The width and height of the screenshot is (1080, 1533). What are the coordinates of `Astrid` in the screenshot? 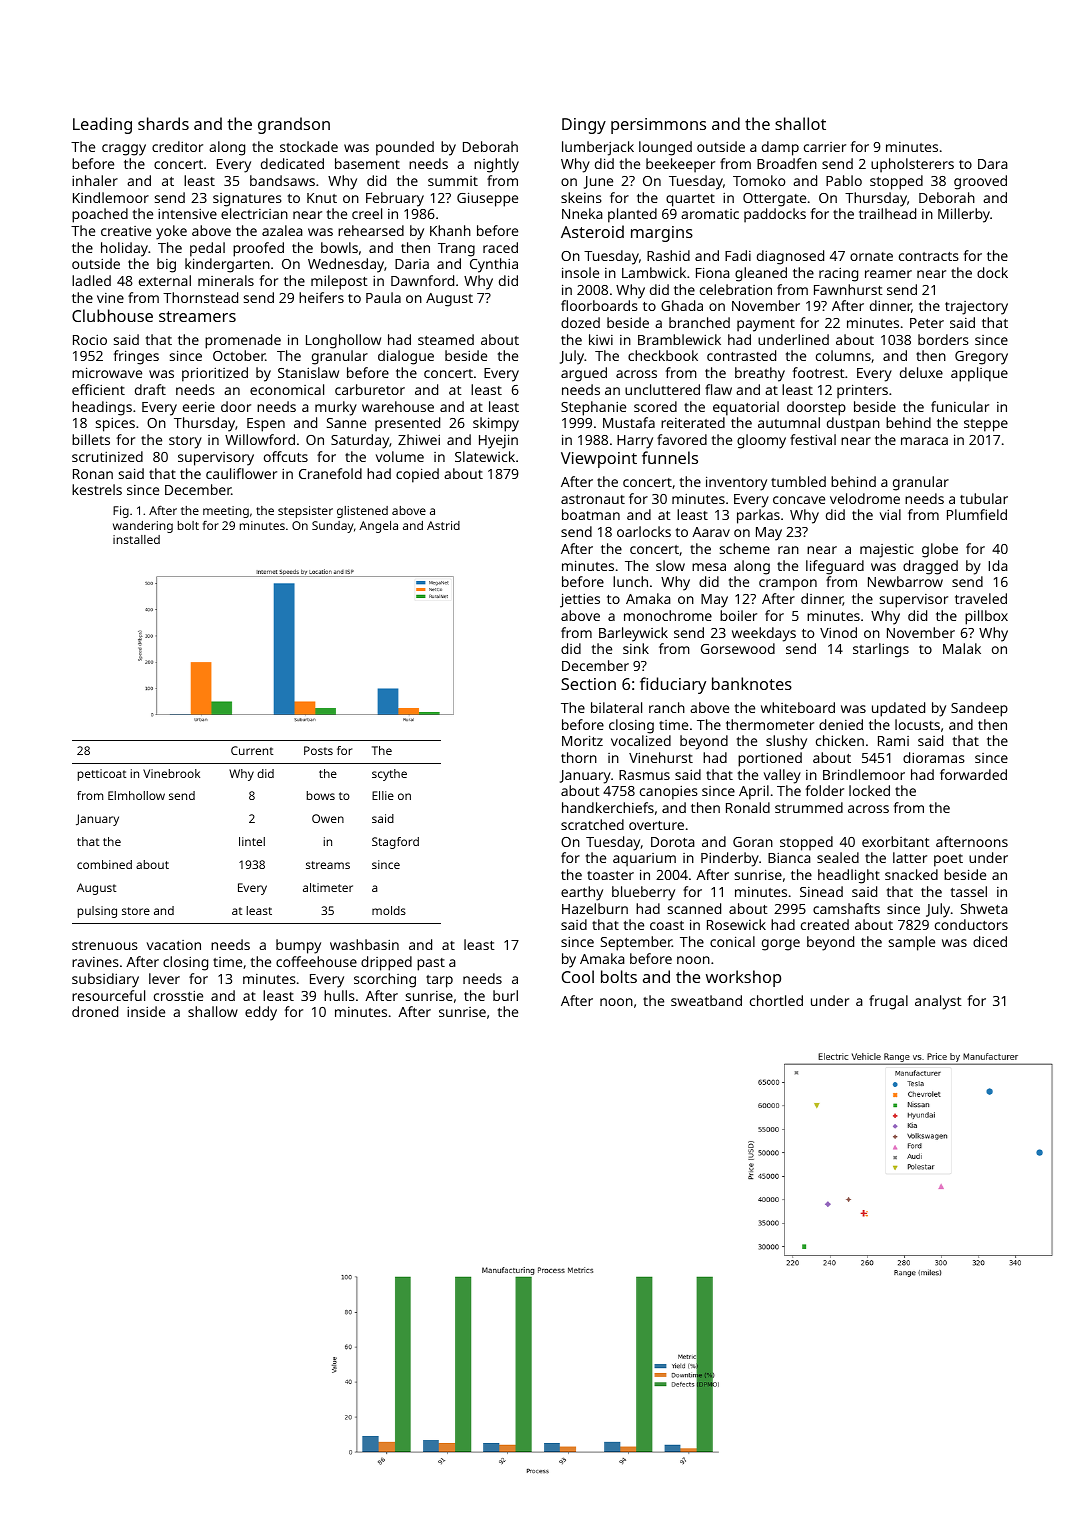 It's located at (443, 525).
